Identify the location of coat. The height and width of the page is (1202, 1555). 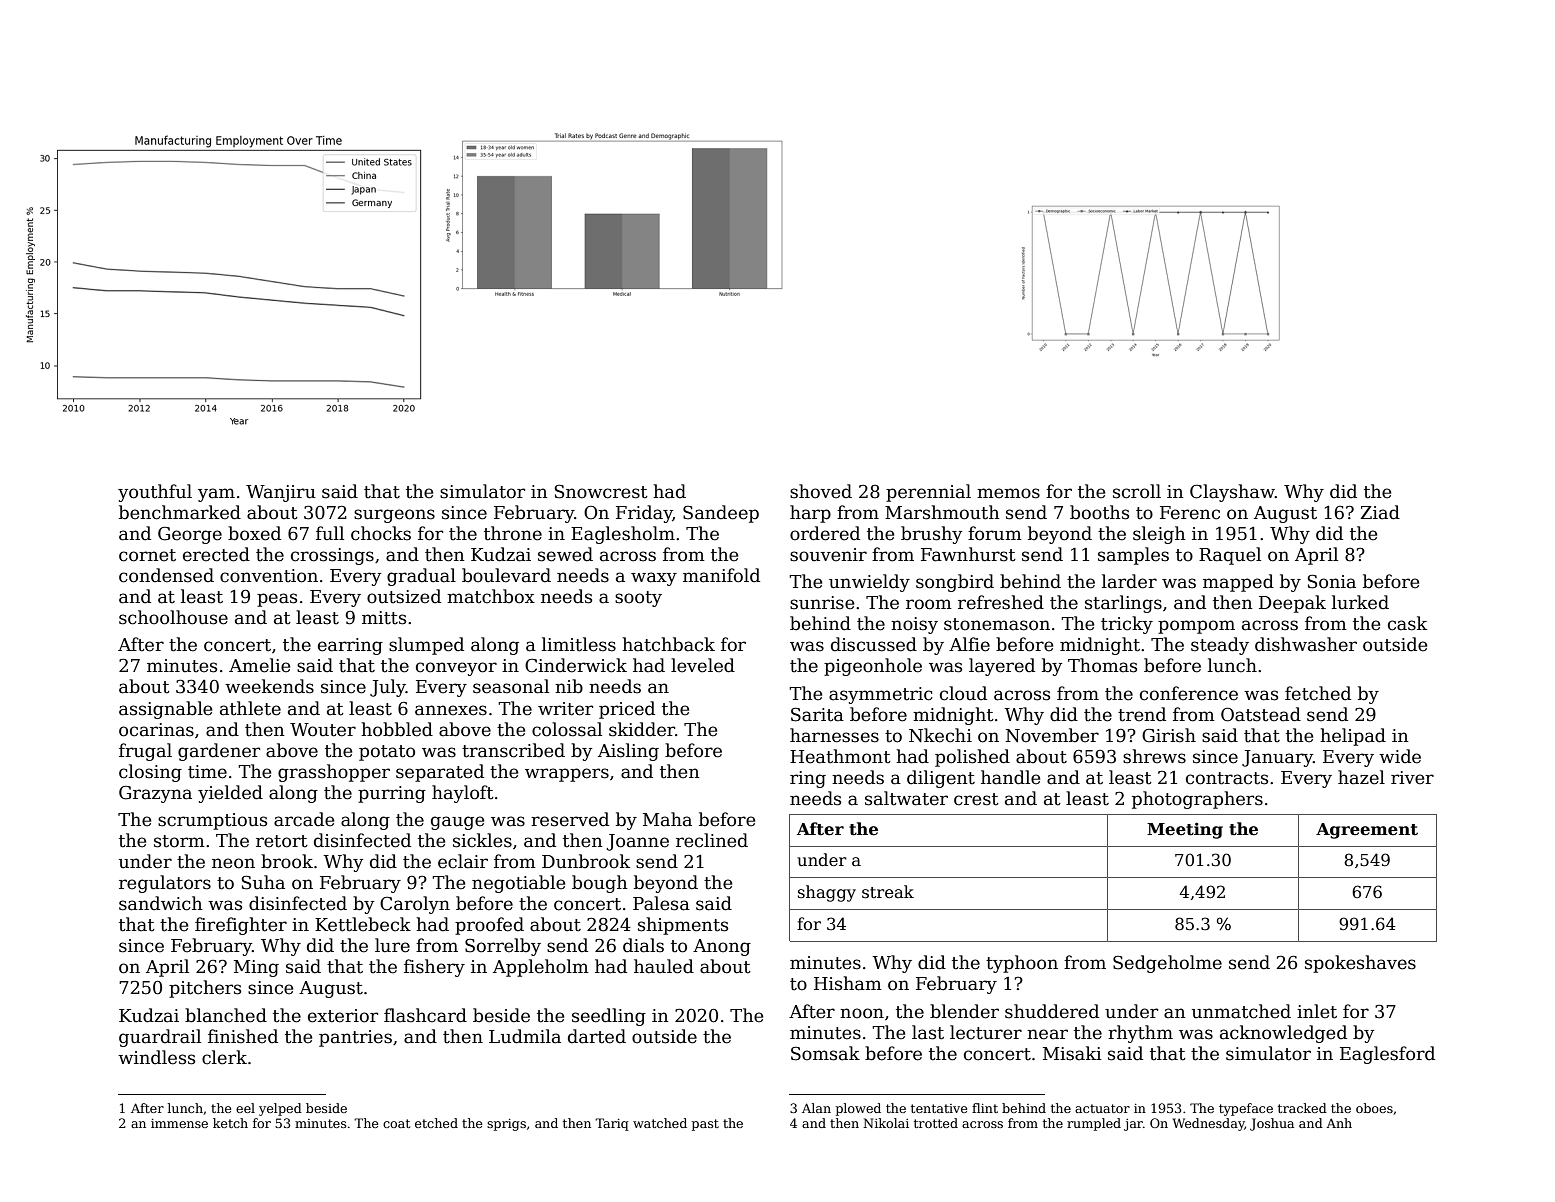
(396, 1123).
